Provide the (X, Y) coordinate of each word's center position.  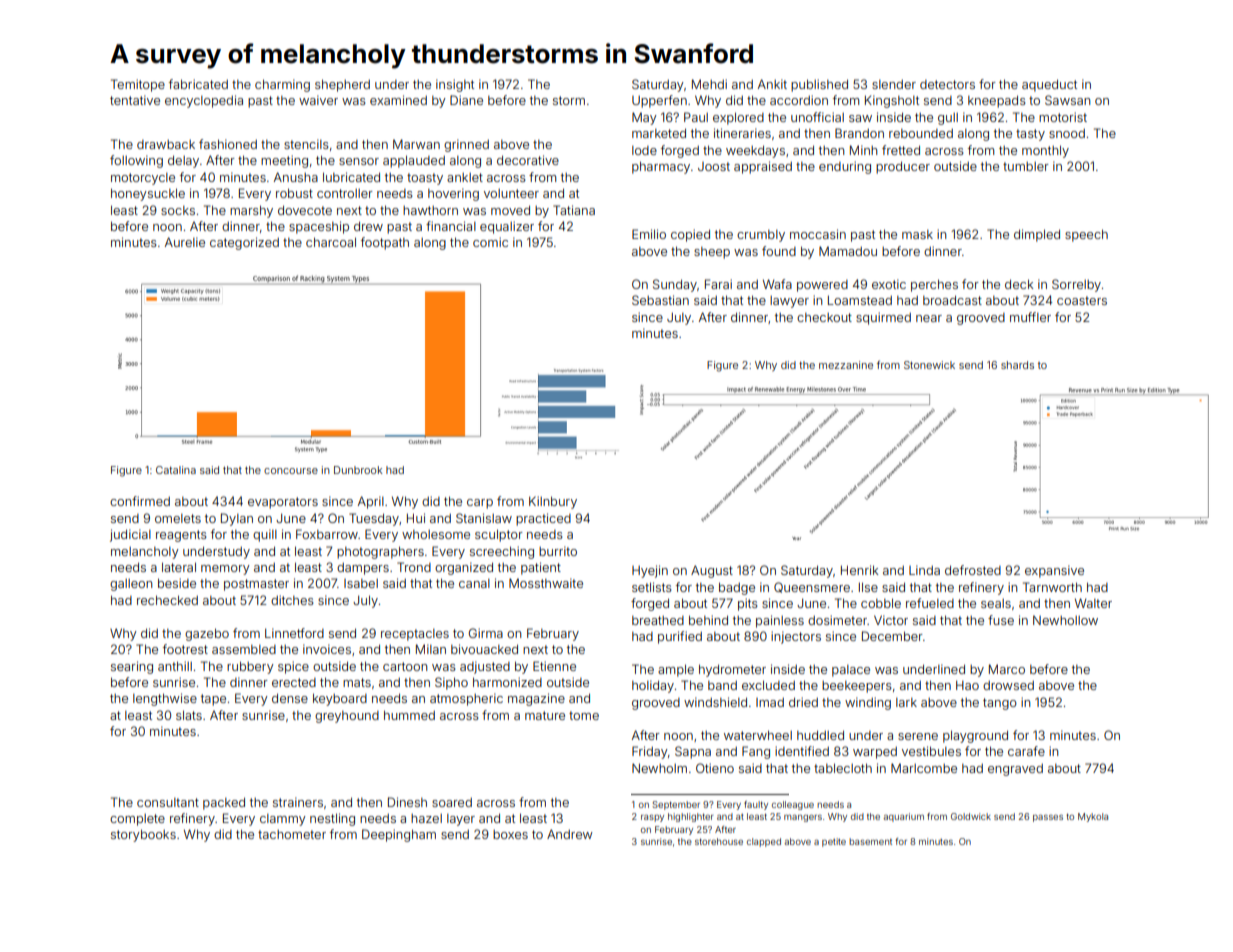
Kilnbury (553, 502)
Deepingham (399, 835)
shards (1017, 365)
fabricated (198, 84)
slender (894, 84)
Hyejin (650, 571)
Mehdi (709, 84)
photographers (380, 552)
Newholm (659, 768)
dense (290, 698)
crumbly (761, 236)
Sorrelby (1076, 285)
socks (178, 210)
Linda (924, 570)
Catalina (176, 470)
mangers (803, 818)
